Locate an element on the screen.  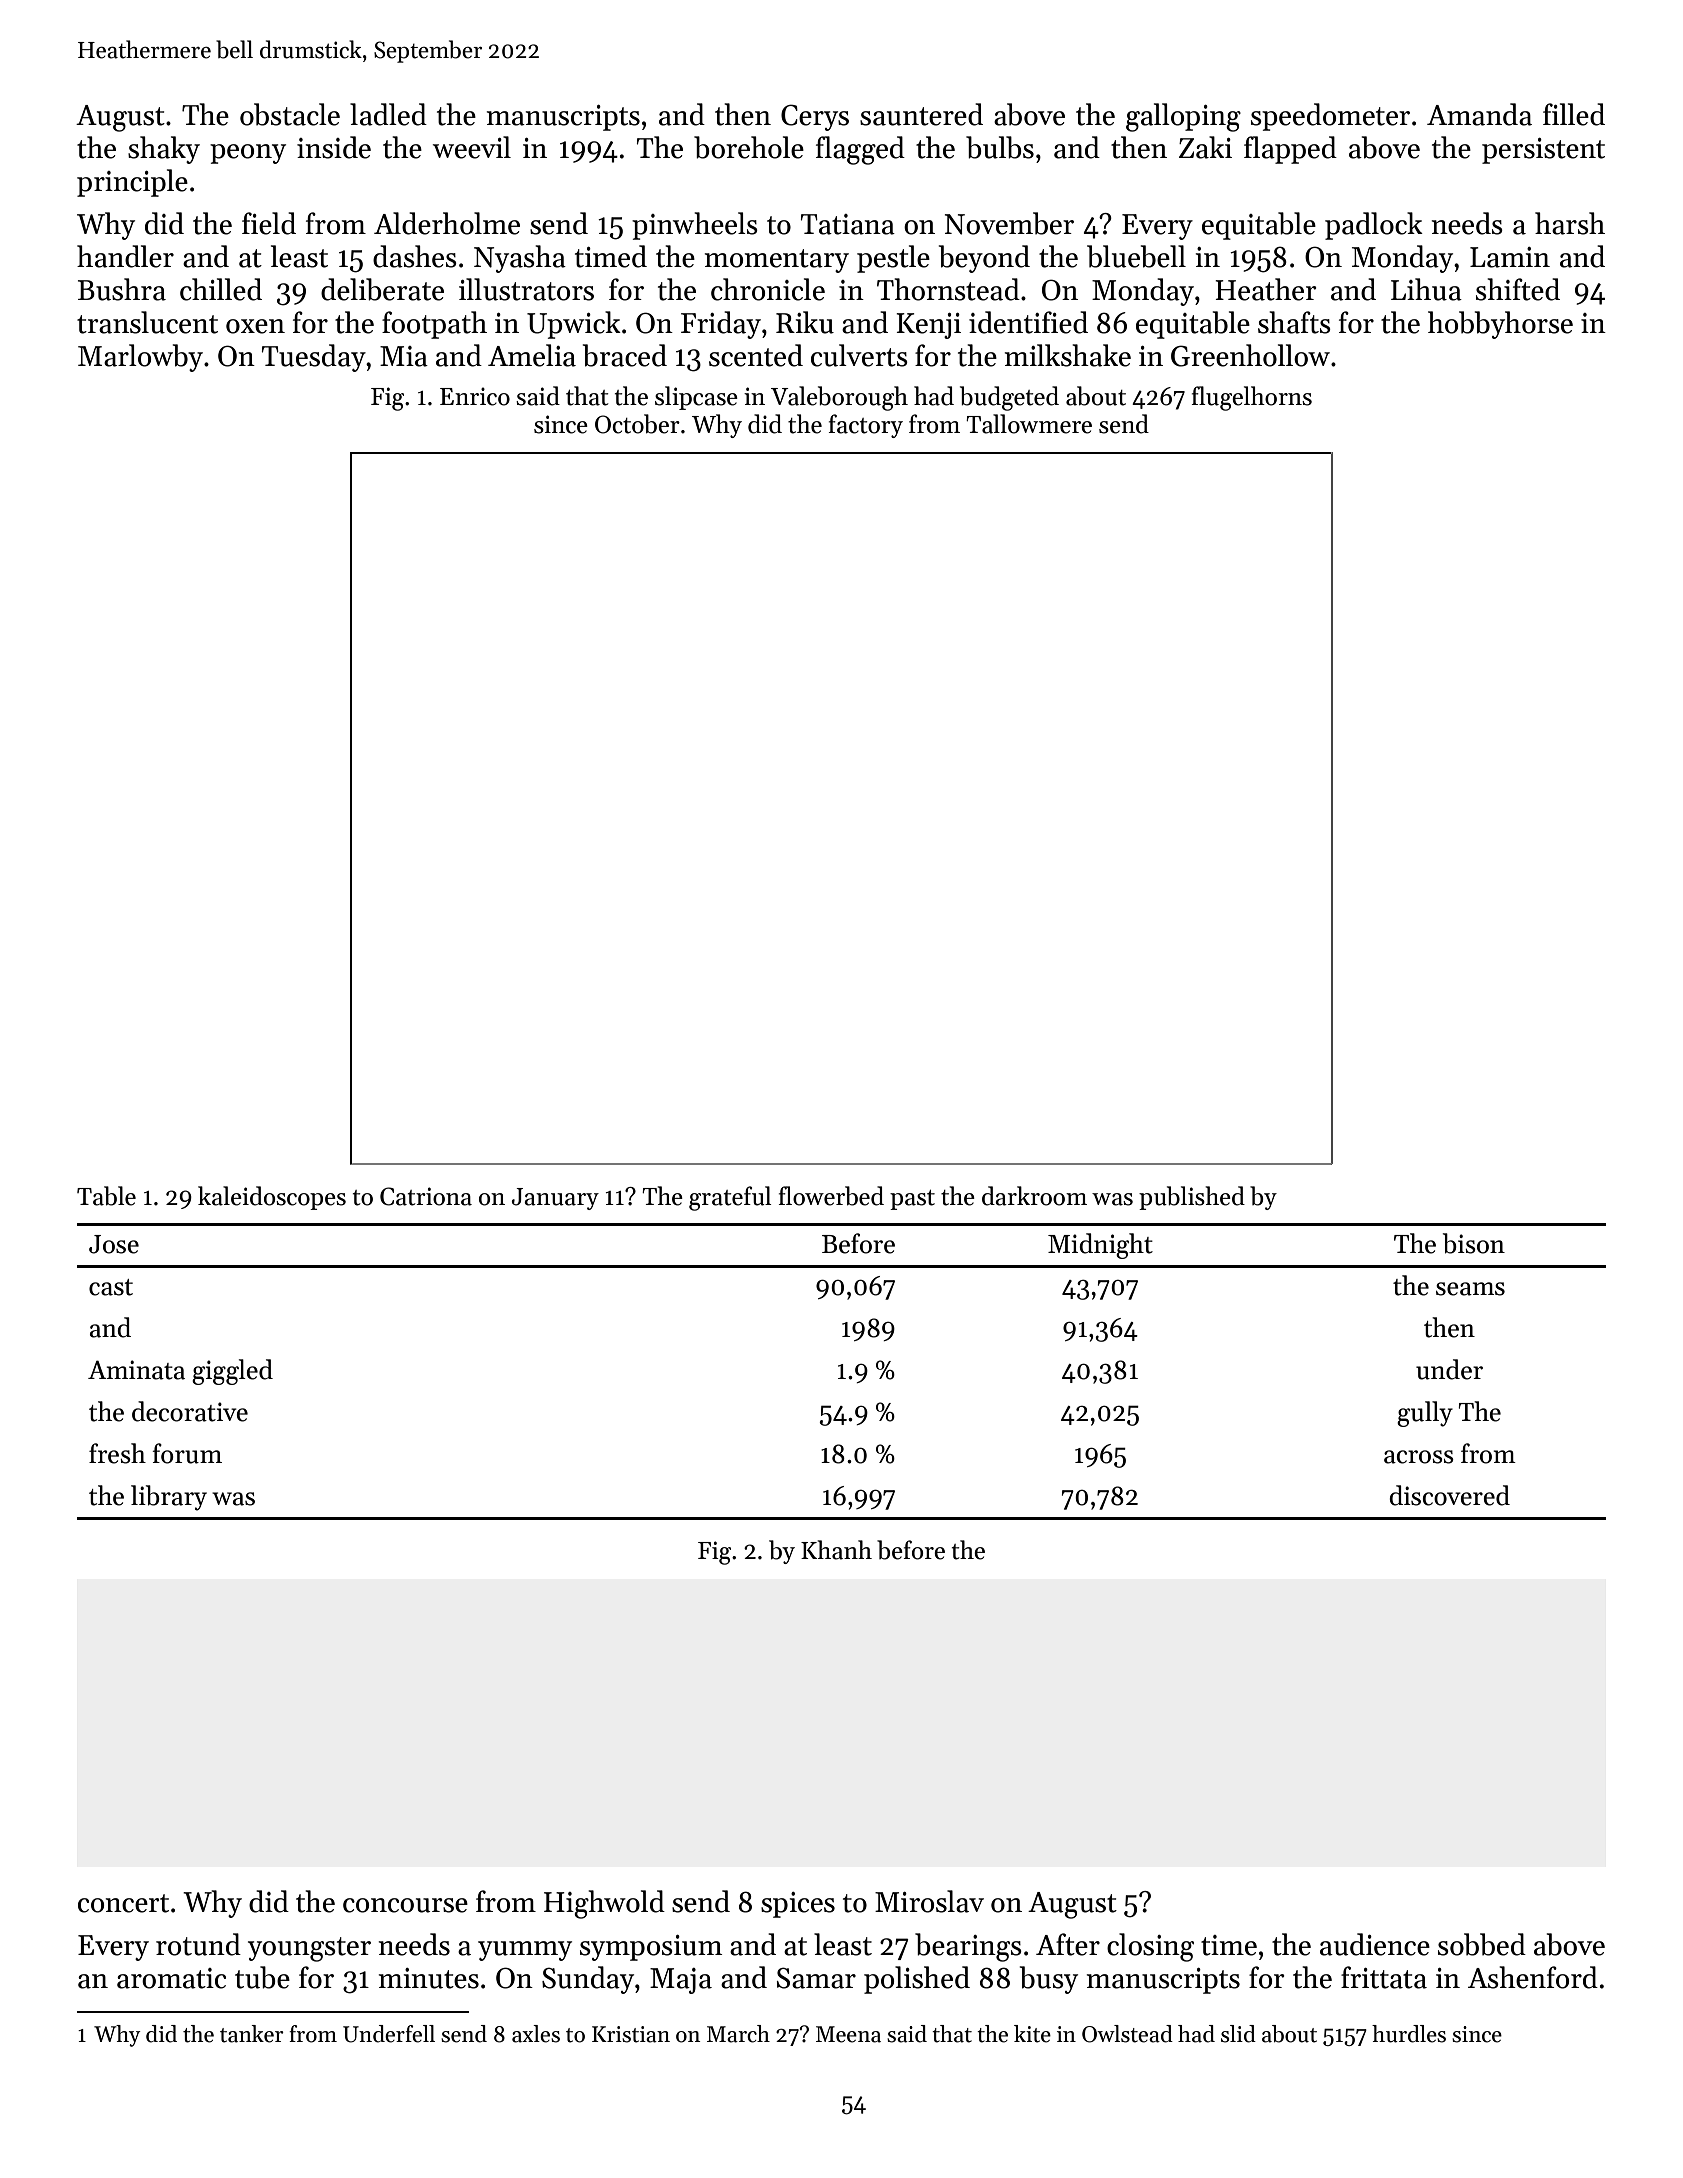
tanker is located at coordinates (252, 2034).
